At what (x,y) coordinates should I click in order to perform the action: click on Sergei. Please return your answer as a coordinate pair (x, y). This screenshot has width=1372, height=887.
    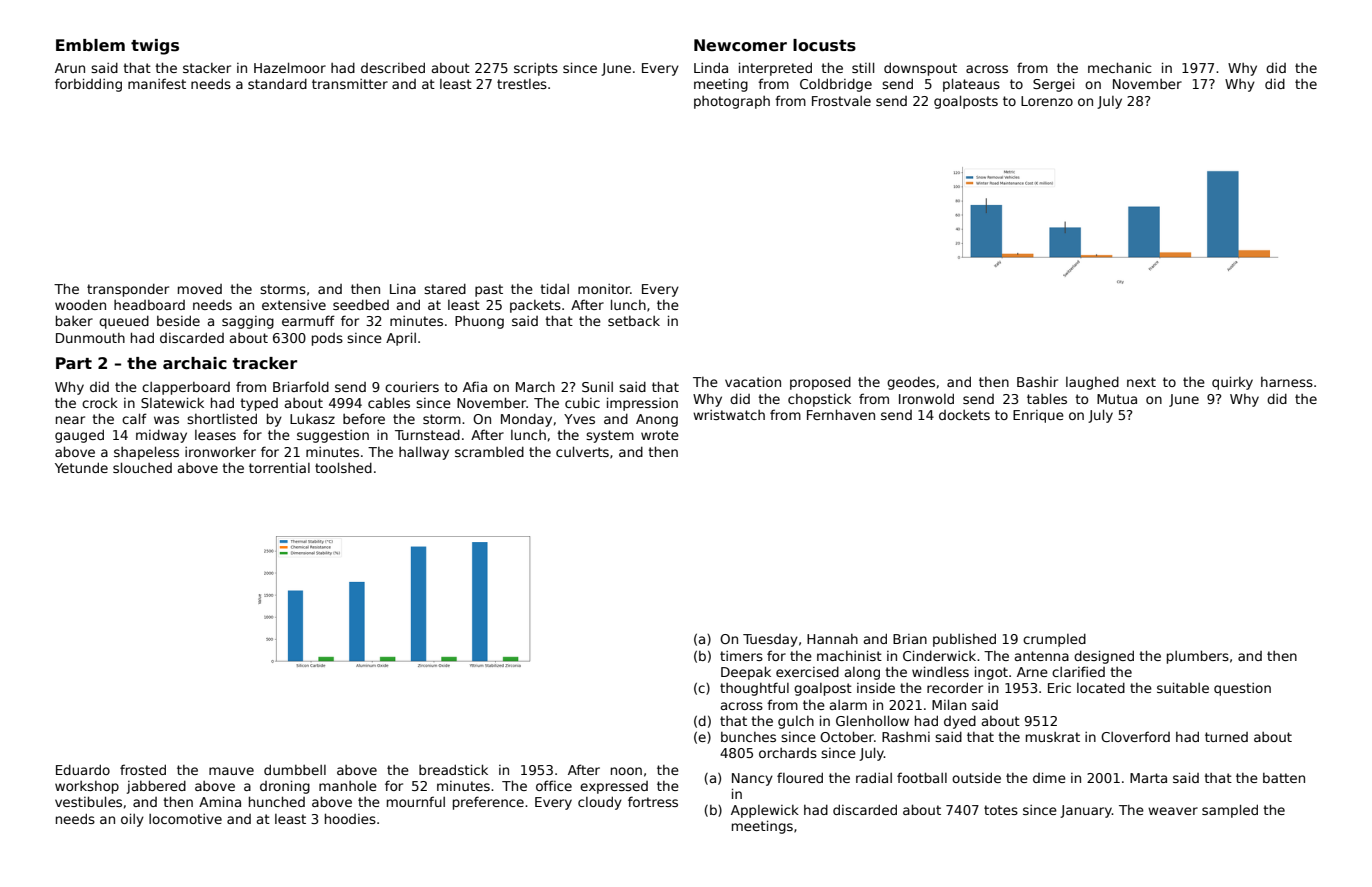
    Looking at the image, I should click on (1053, 85).
